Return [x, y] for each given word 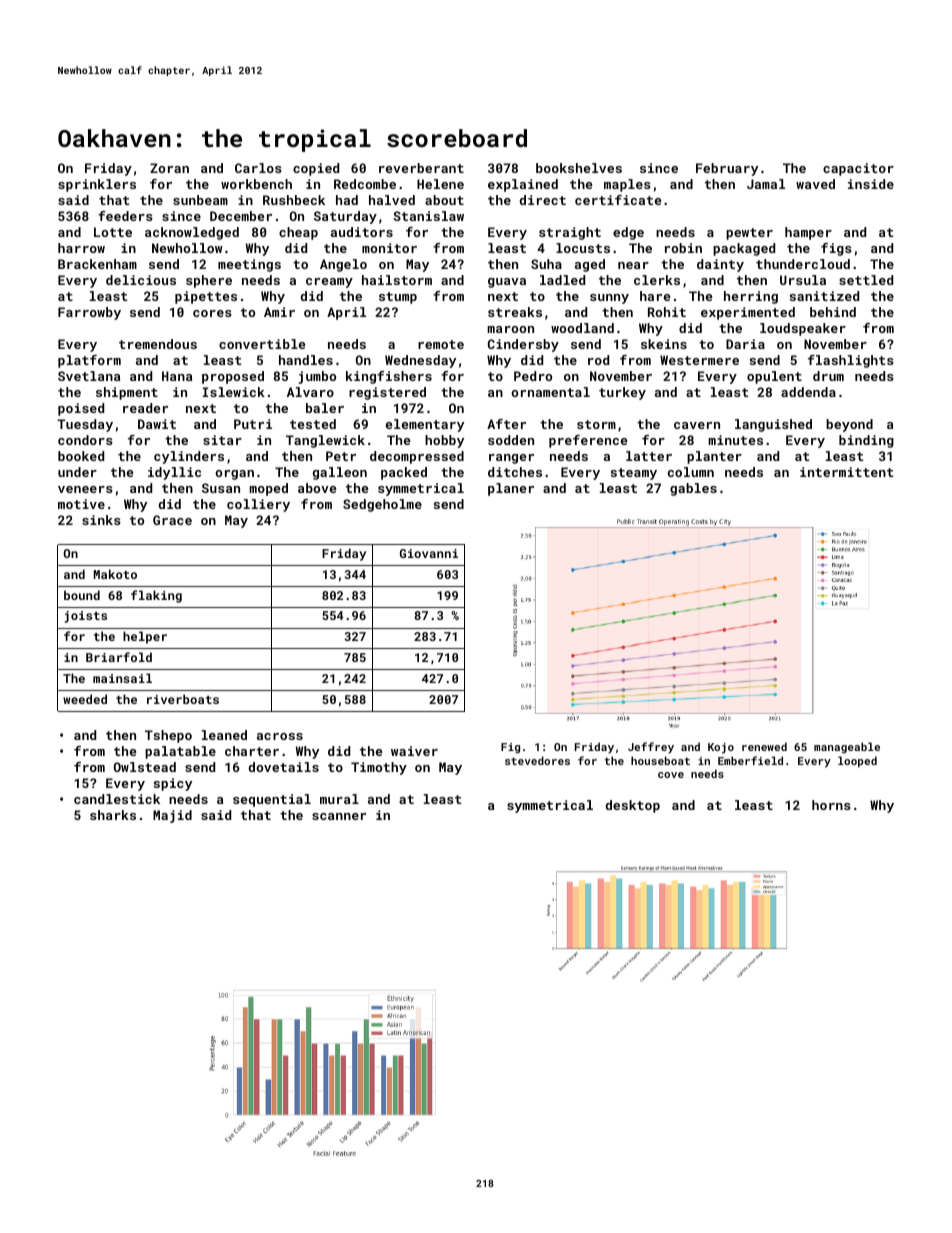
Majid [172, 816]
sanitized [824, 296]
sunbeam [200, 200]
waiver [414, 751]
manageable [847, 748]
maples [627, 185]
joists [85, 617]
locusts [583, 248]
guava [507, 283]
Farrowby [89, 313]
